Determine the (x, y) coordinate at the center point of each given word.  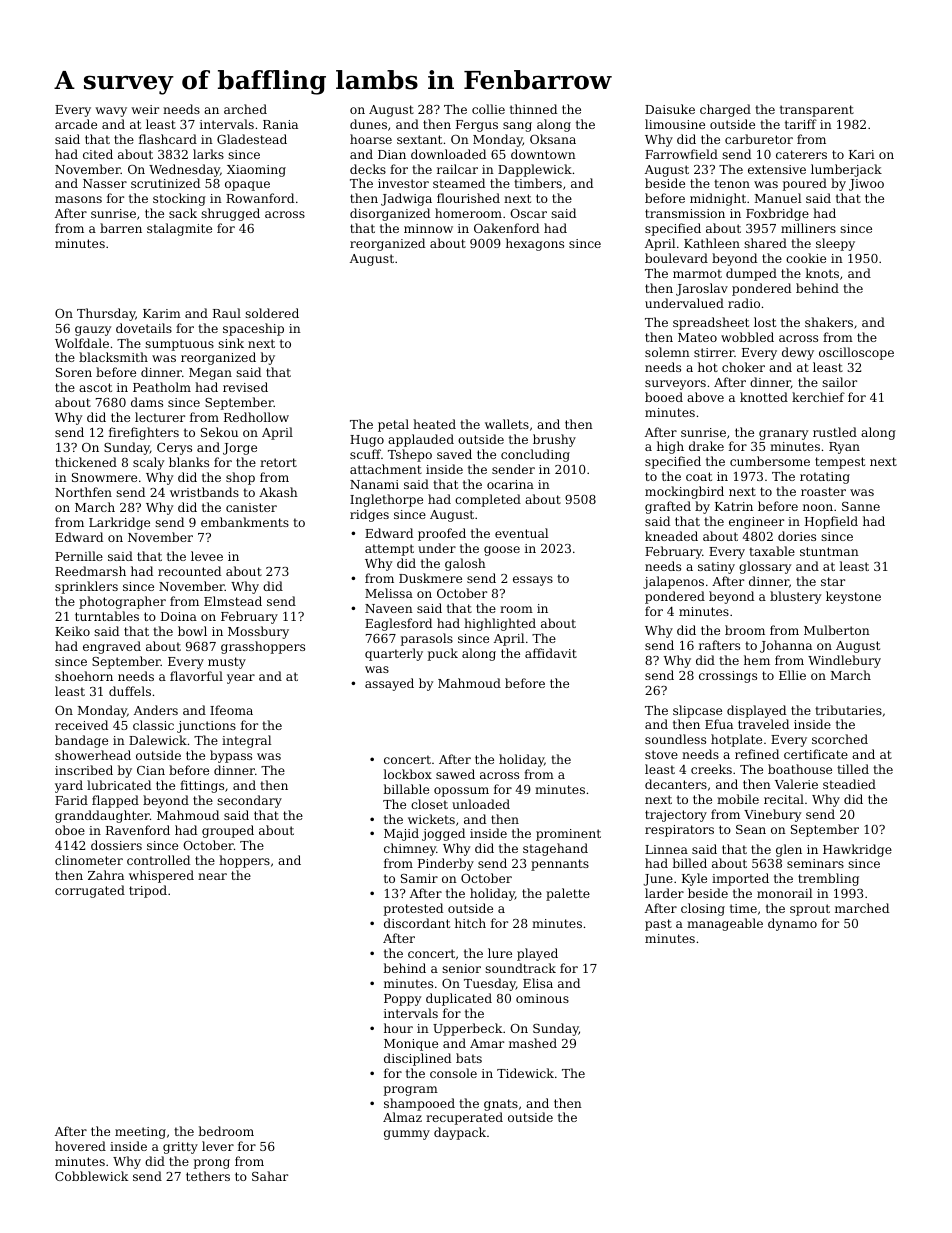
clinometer (89, 860)
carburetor (759, 139)
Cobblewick (91, 1176)
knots (822, 273)
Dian (392, 154)
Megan (210, 374)
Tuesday (490, 984)
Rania (280, 124)
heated (434, 424)
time (743, 908)
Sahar (270, 1176)
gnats (501, 1105)
